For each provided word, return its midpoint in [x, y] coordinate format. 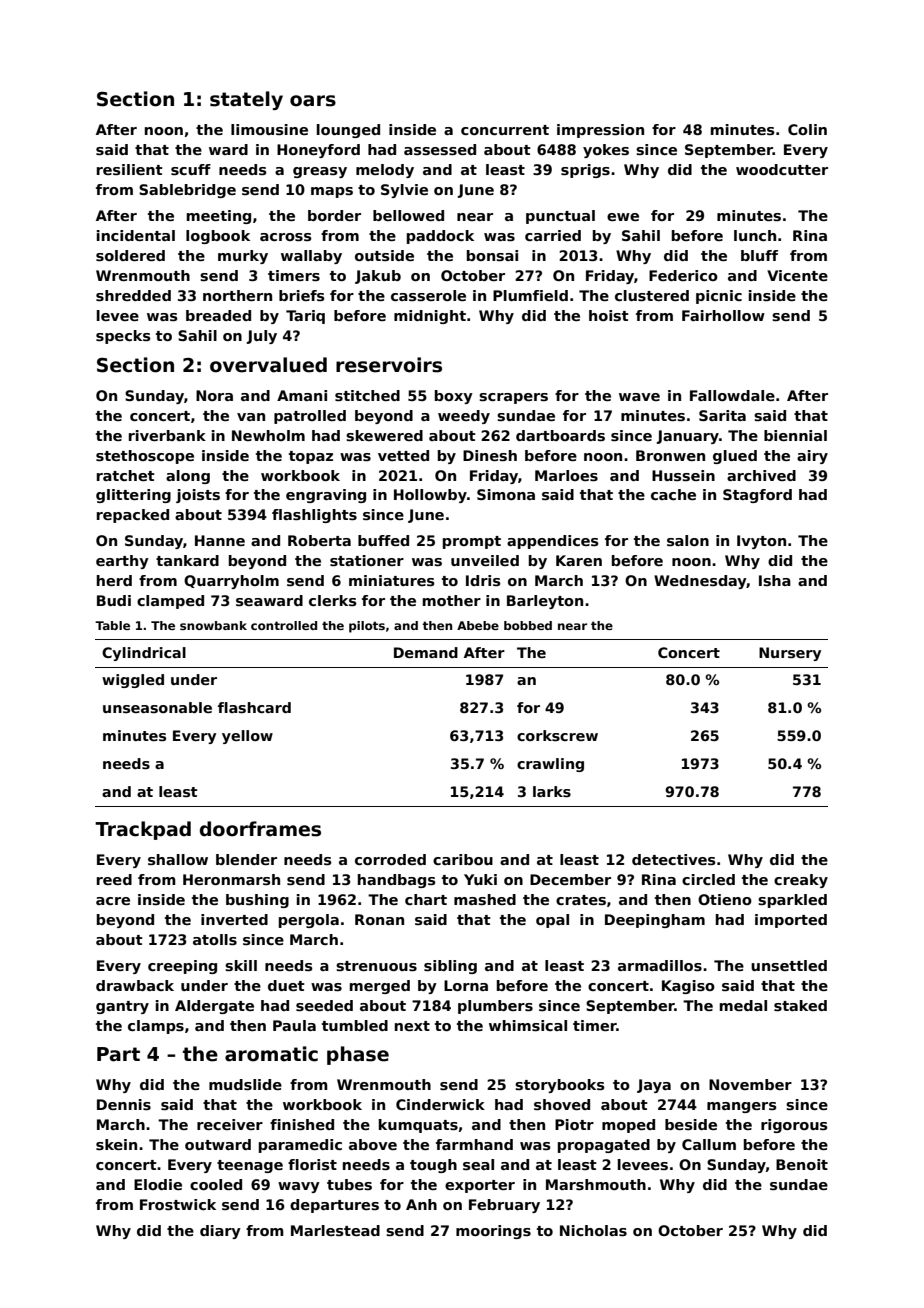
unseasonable [157, 707]
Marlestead [335, 1230]
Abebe [478, 625]
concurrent [505, 130]
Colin [807, 129]
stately [246, 100]
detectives [674, 859]
